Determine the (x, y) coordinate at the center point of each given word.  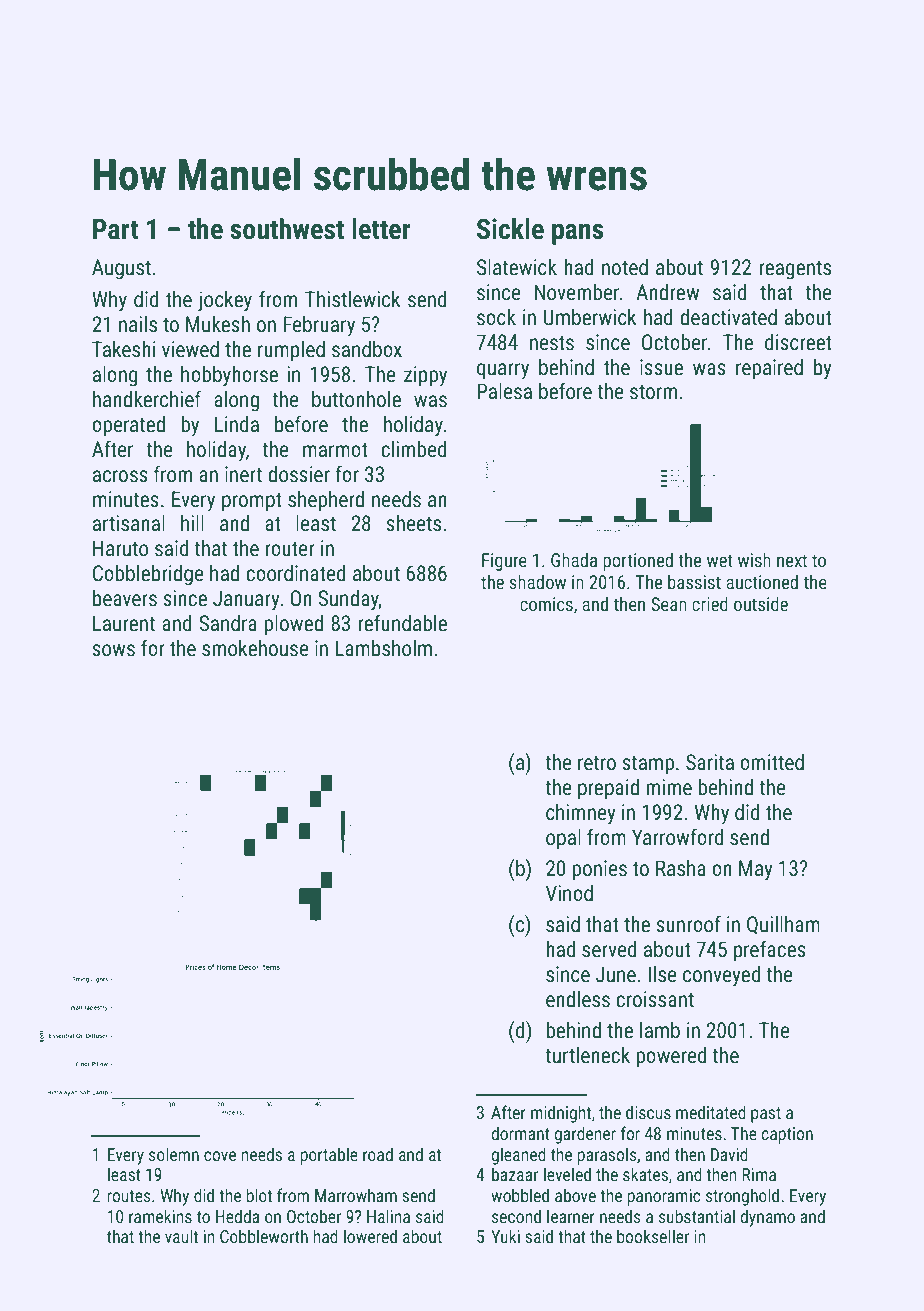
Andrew (668, 292)
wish (754, 560)
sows (113, 650)
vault (181, 1236)
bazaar (515, 1174)
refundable (402, 623)
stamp (648, 765)
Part (116, 229)
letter (381, 229)
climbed (414, 449)
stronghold (742, 1197)
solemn (174, 1154)
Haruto (120, 548)
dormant (520, 1133)
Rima (759, 1174)
